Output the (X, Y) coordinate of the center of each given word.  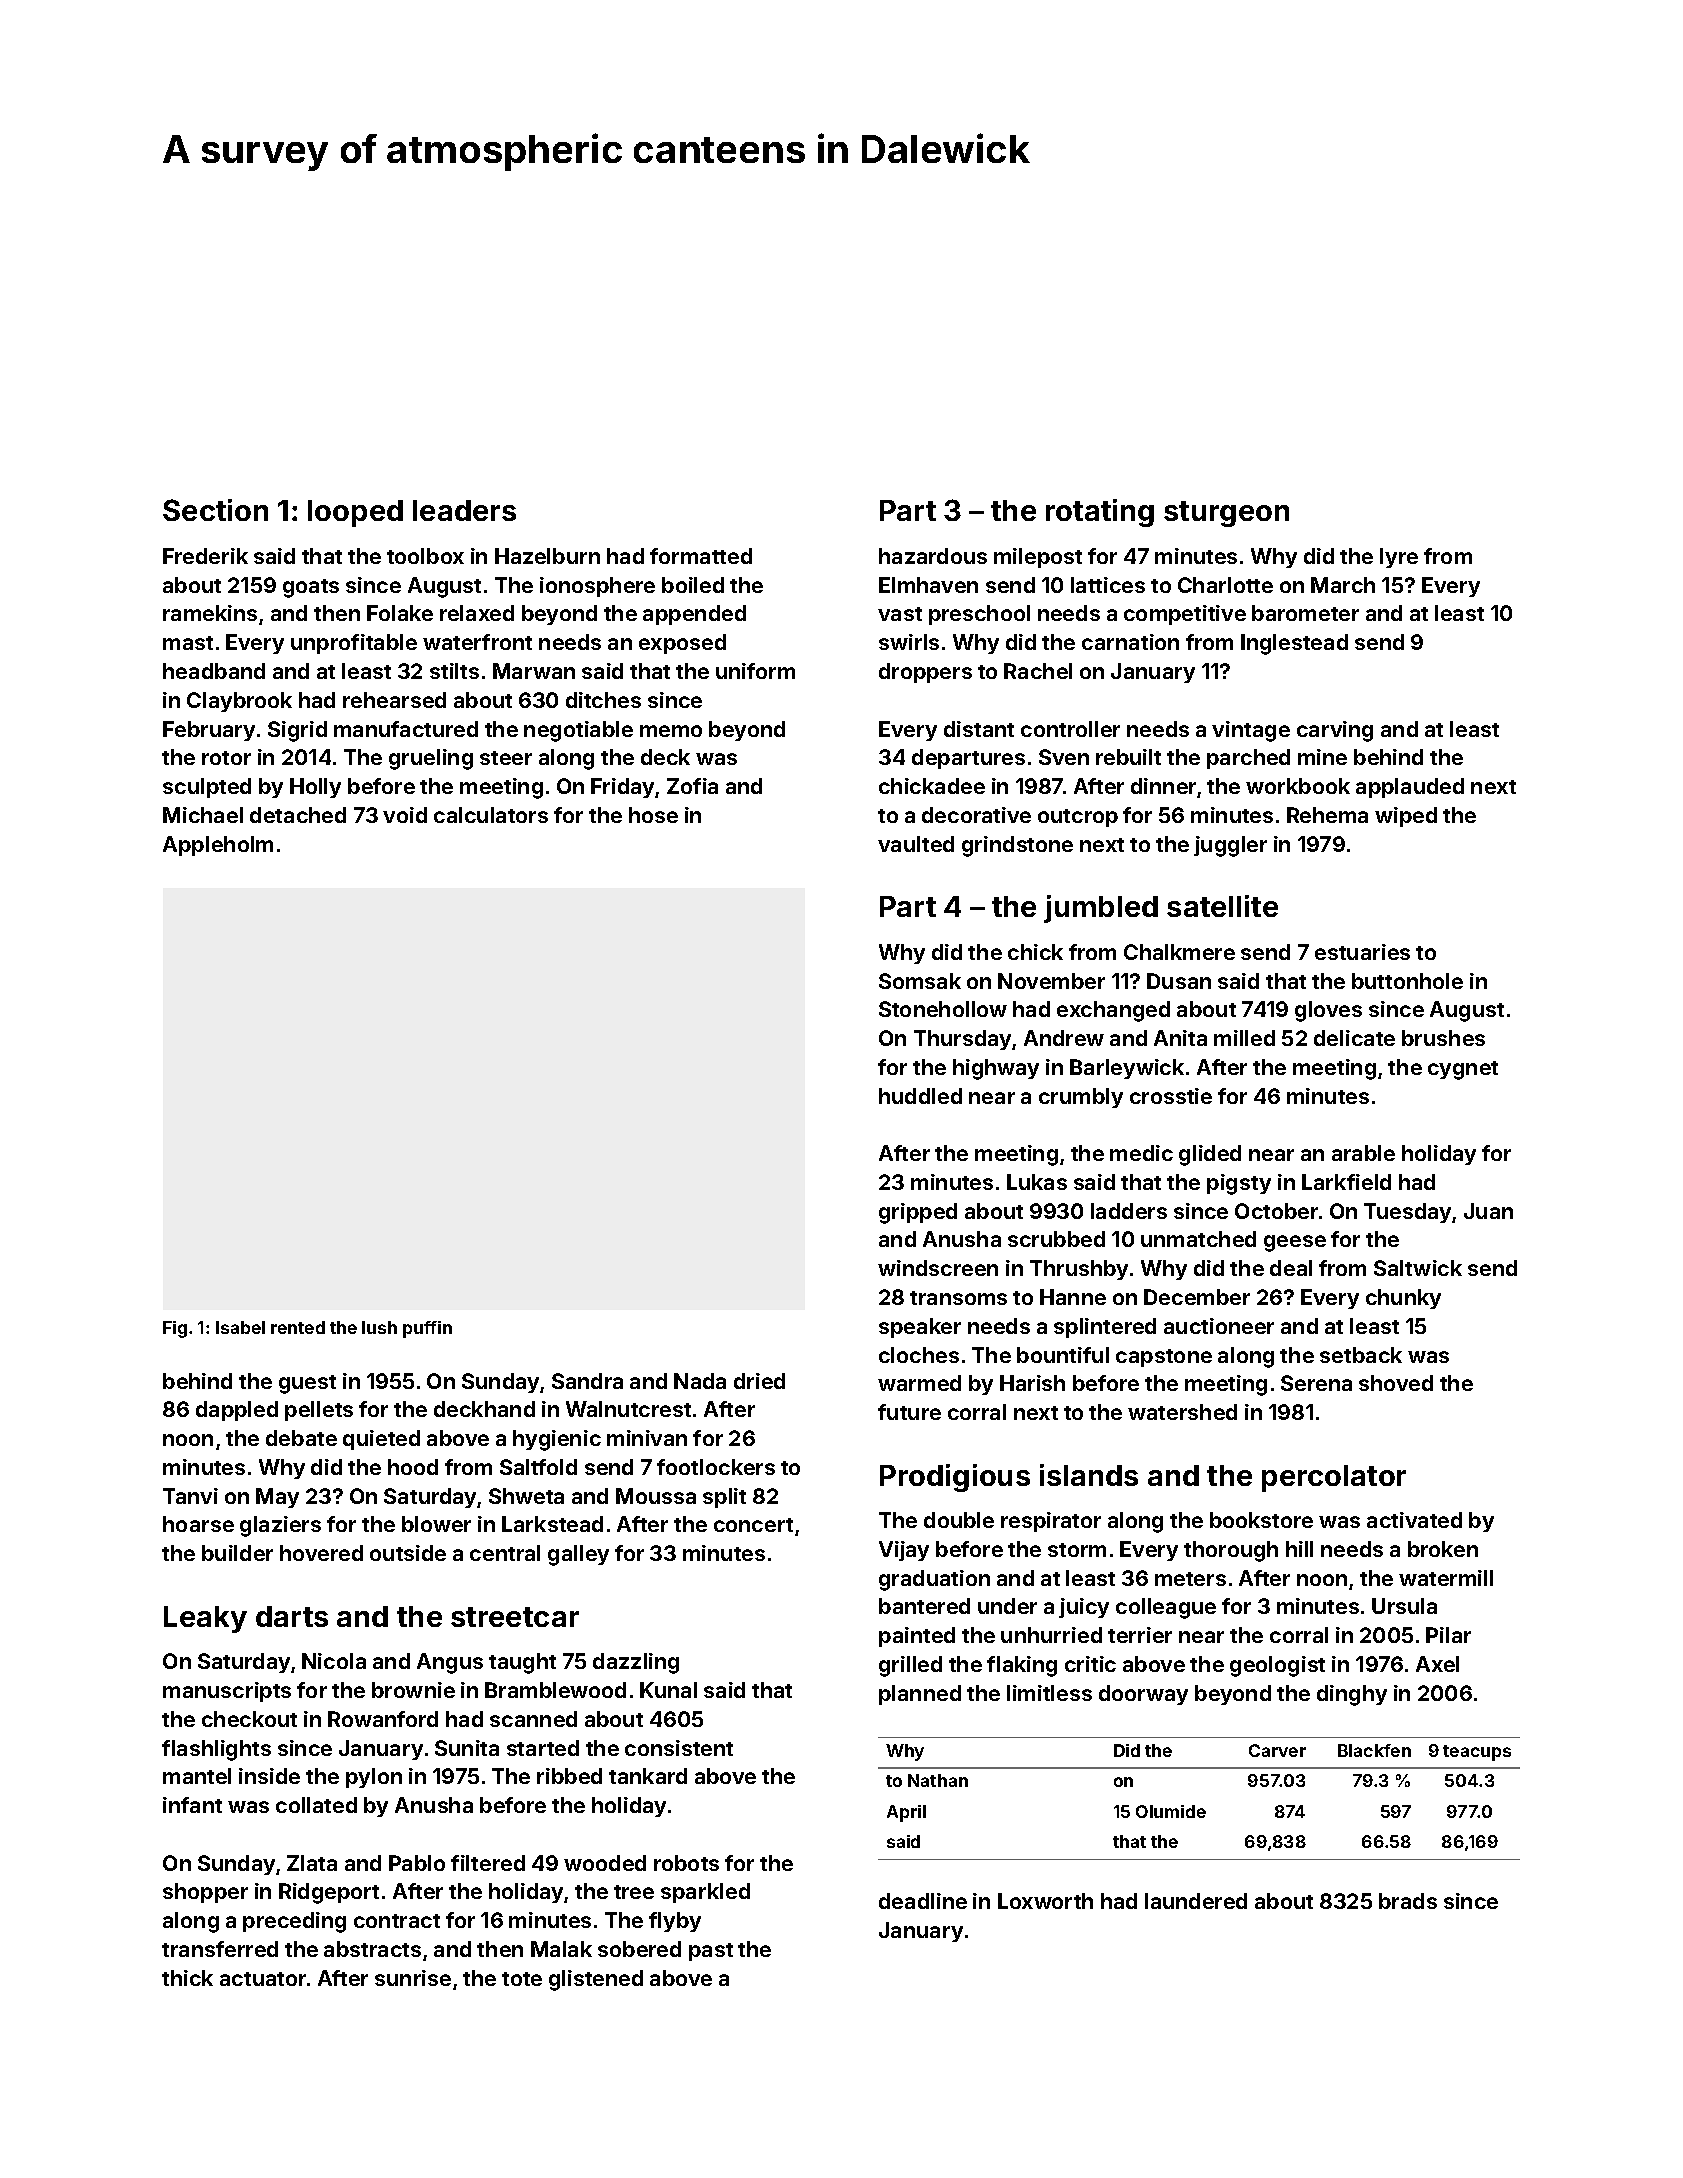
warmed (919, 1383)
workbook (1298, 786)
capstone (1164, 1358)
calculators (491, 815)
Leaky (205, 1619)
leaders (464, 510)
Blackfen (1374, 1750)
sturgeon (1226, 514)
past (711, 1952)
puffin (427, 1329)
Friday (623, 788)
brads (1408, 1901)
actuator (263, 1979)
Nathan (938, 1780)
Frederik (205, 556)
